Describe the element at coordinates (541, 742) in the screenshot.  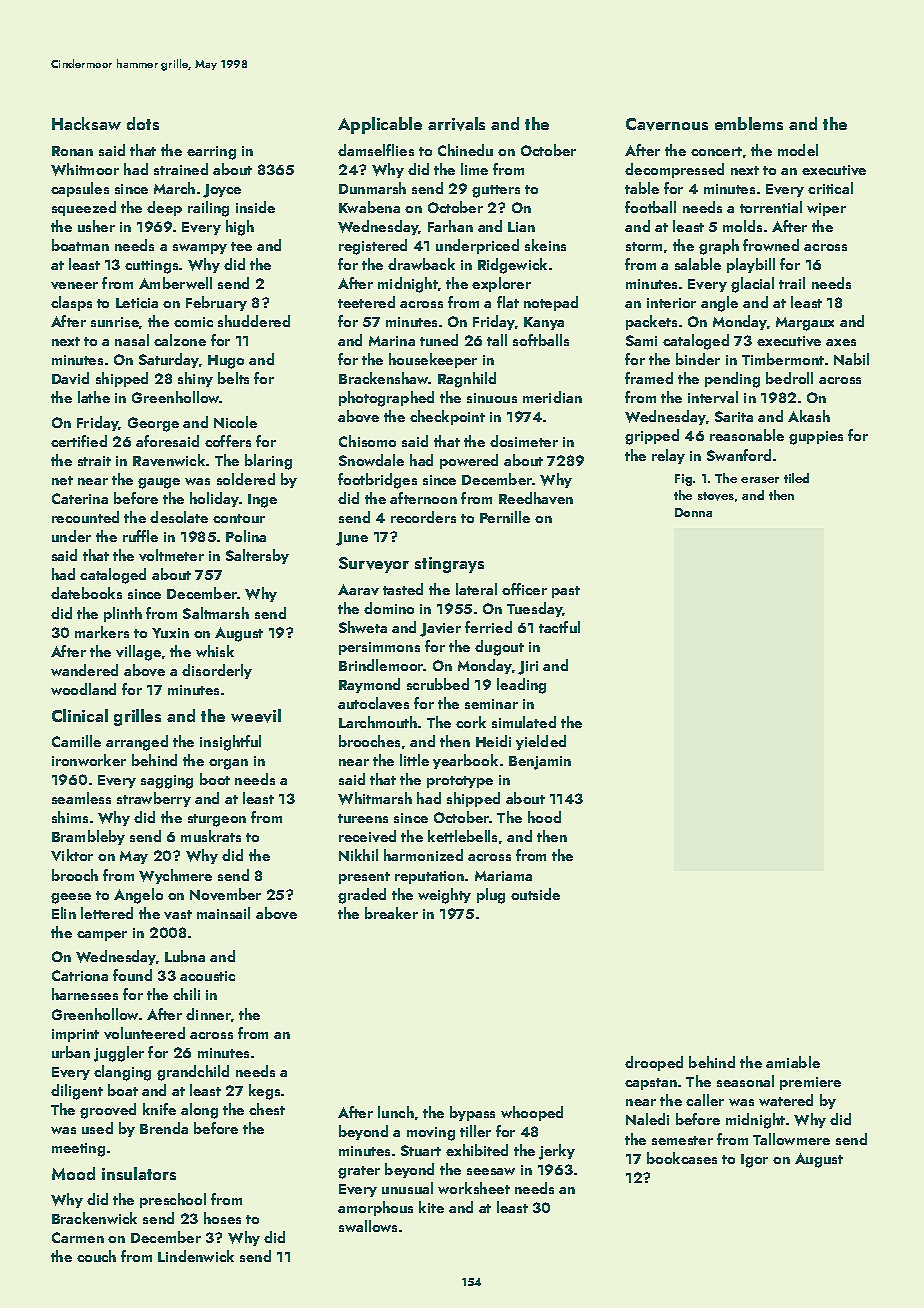
I see `yielded` at that location.
